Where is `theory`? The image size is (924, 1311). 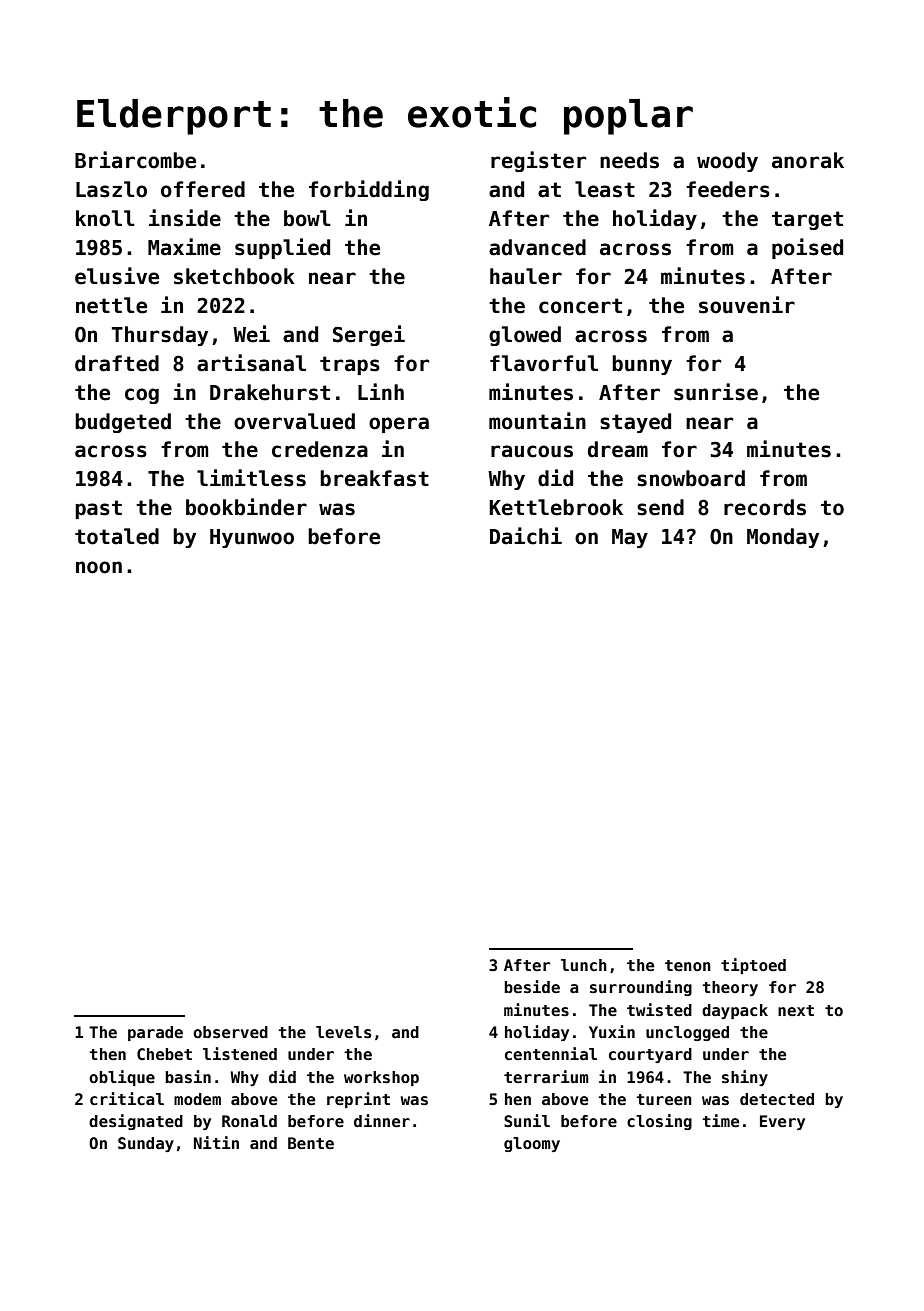 theory is located at coordinates (730, 988).
